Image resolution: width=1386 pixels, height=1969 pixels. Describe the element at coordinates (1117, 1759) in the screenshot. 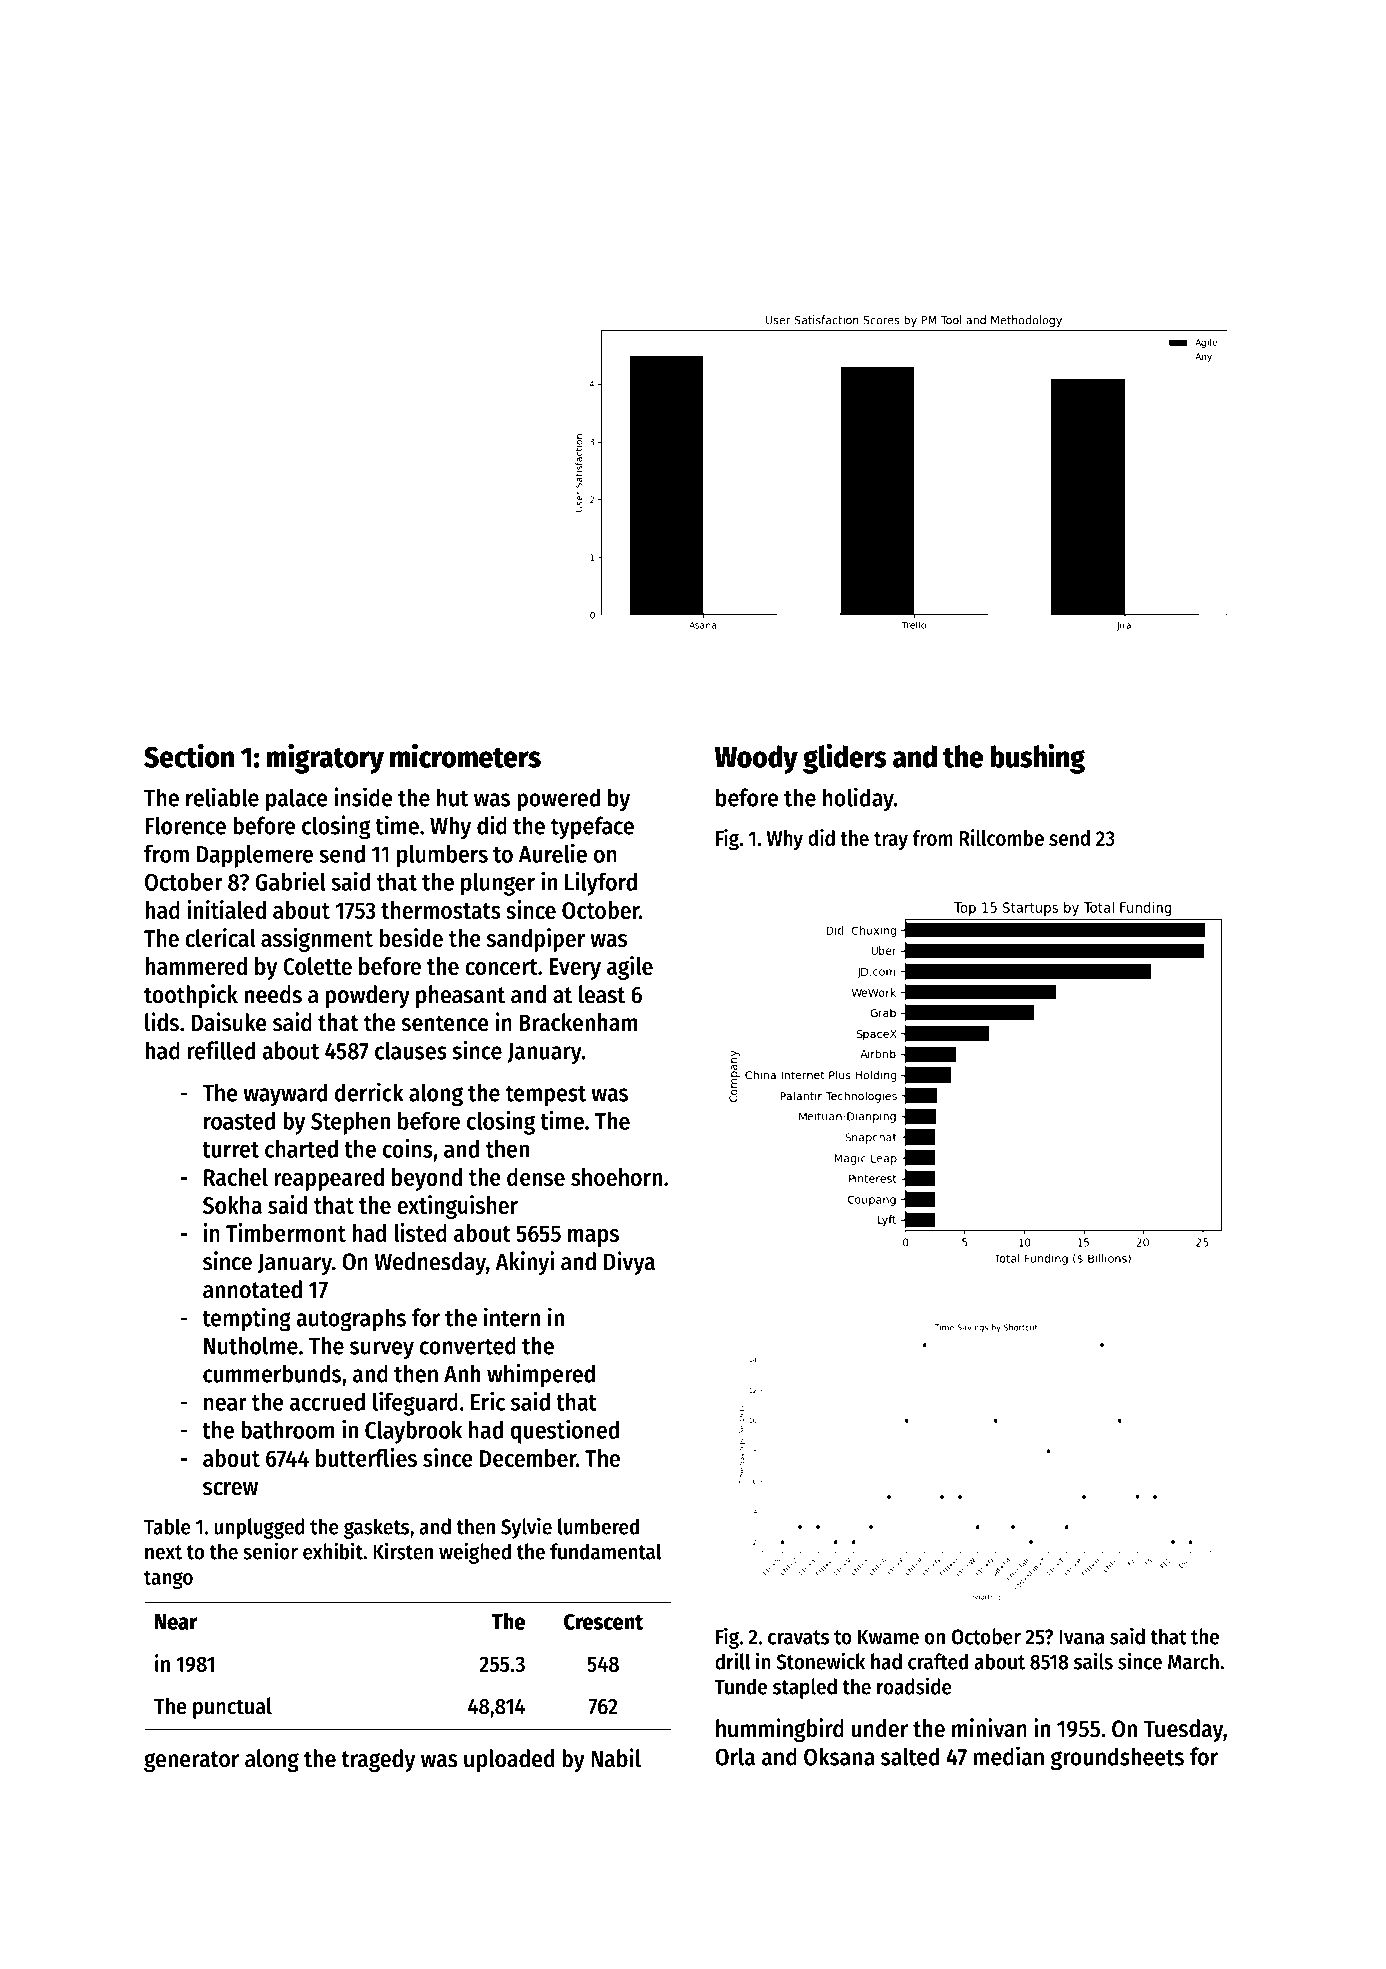

I see `groundsheets` at that location.
